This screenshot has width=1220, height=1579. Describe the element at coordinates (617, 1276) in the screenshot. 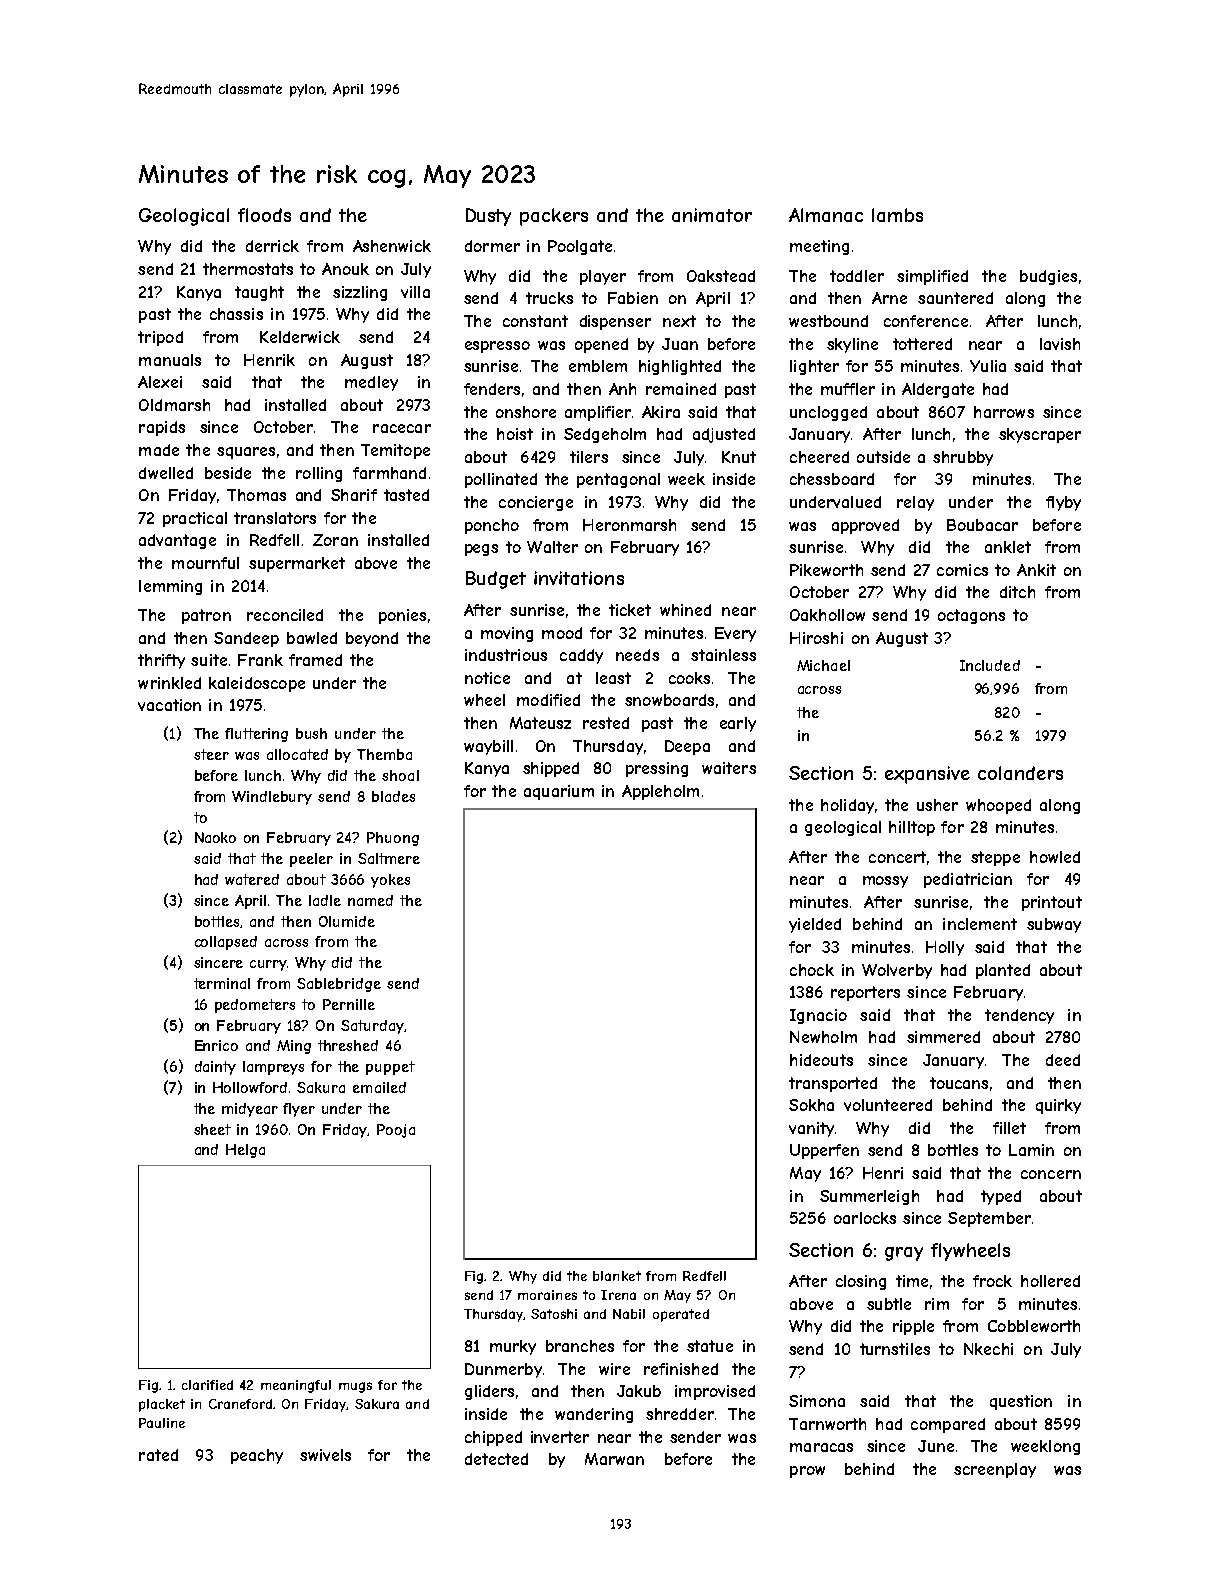

I see `blanket` at that location.
